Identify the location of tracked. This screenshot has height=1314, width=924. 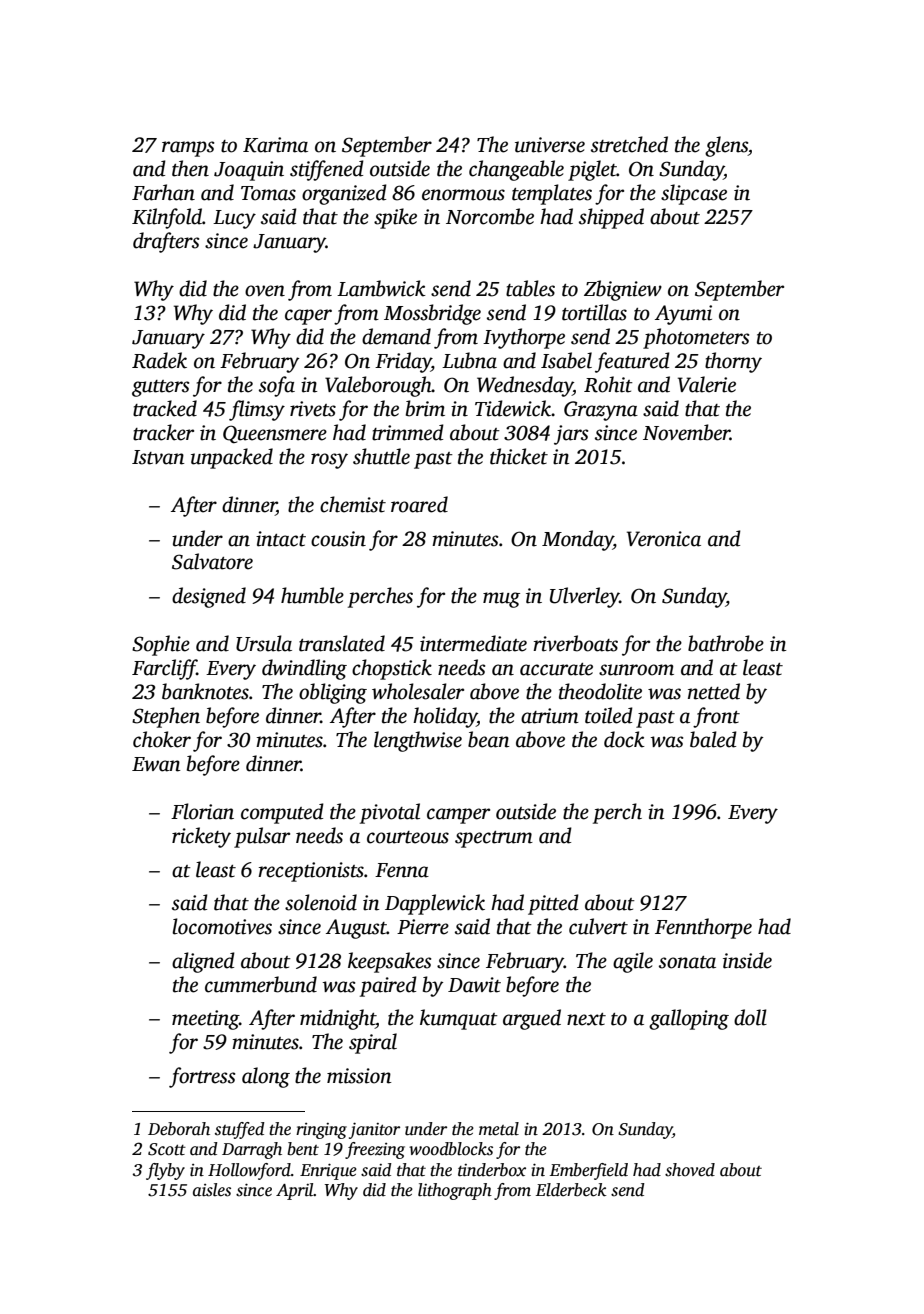
(165, 408).
